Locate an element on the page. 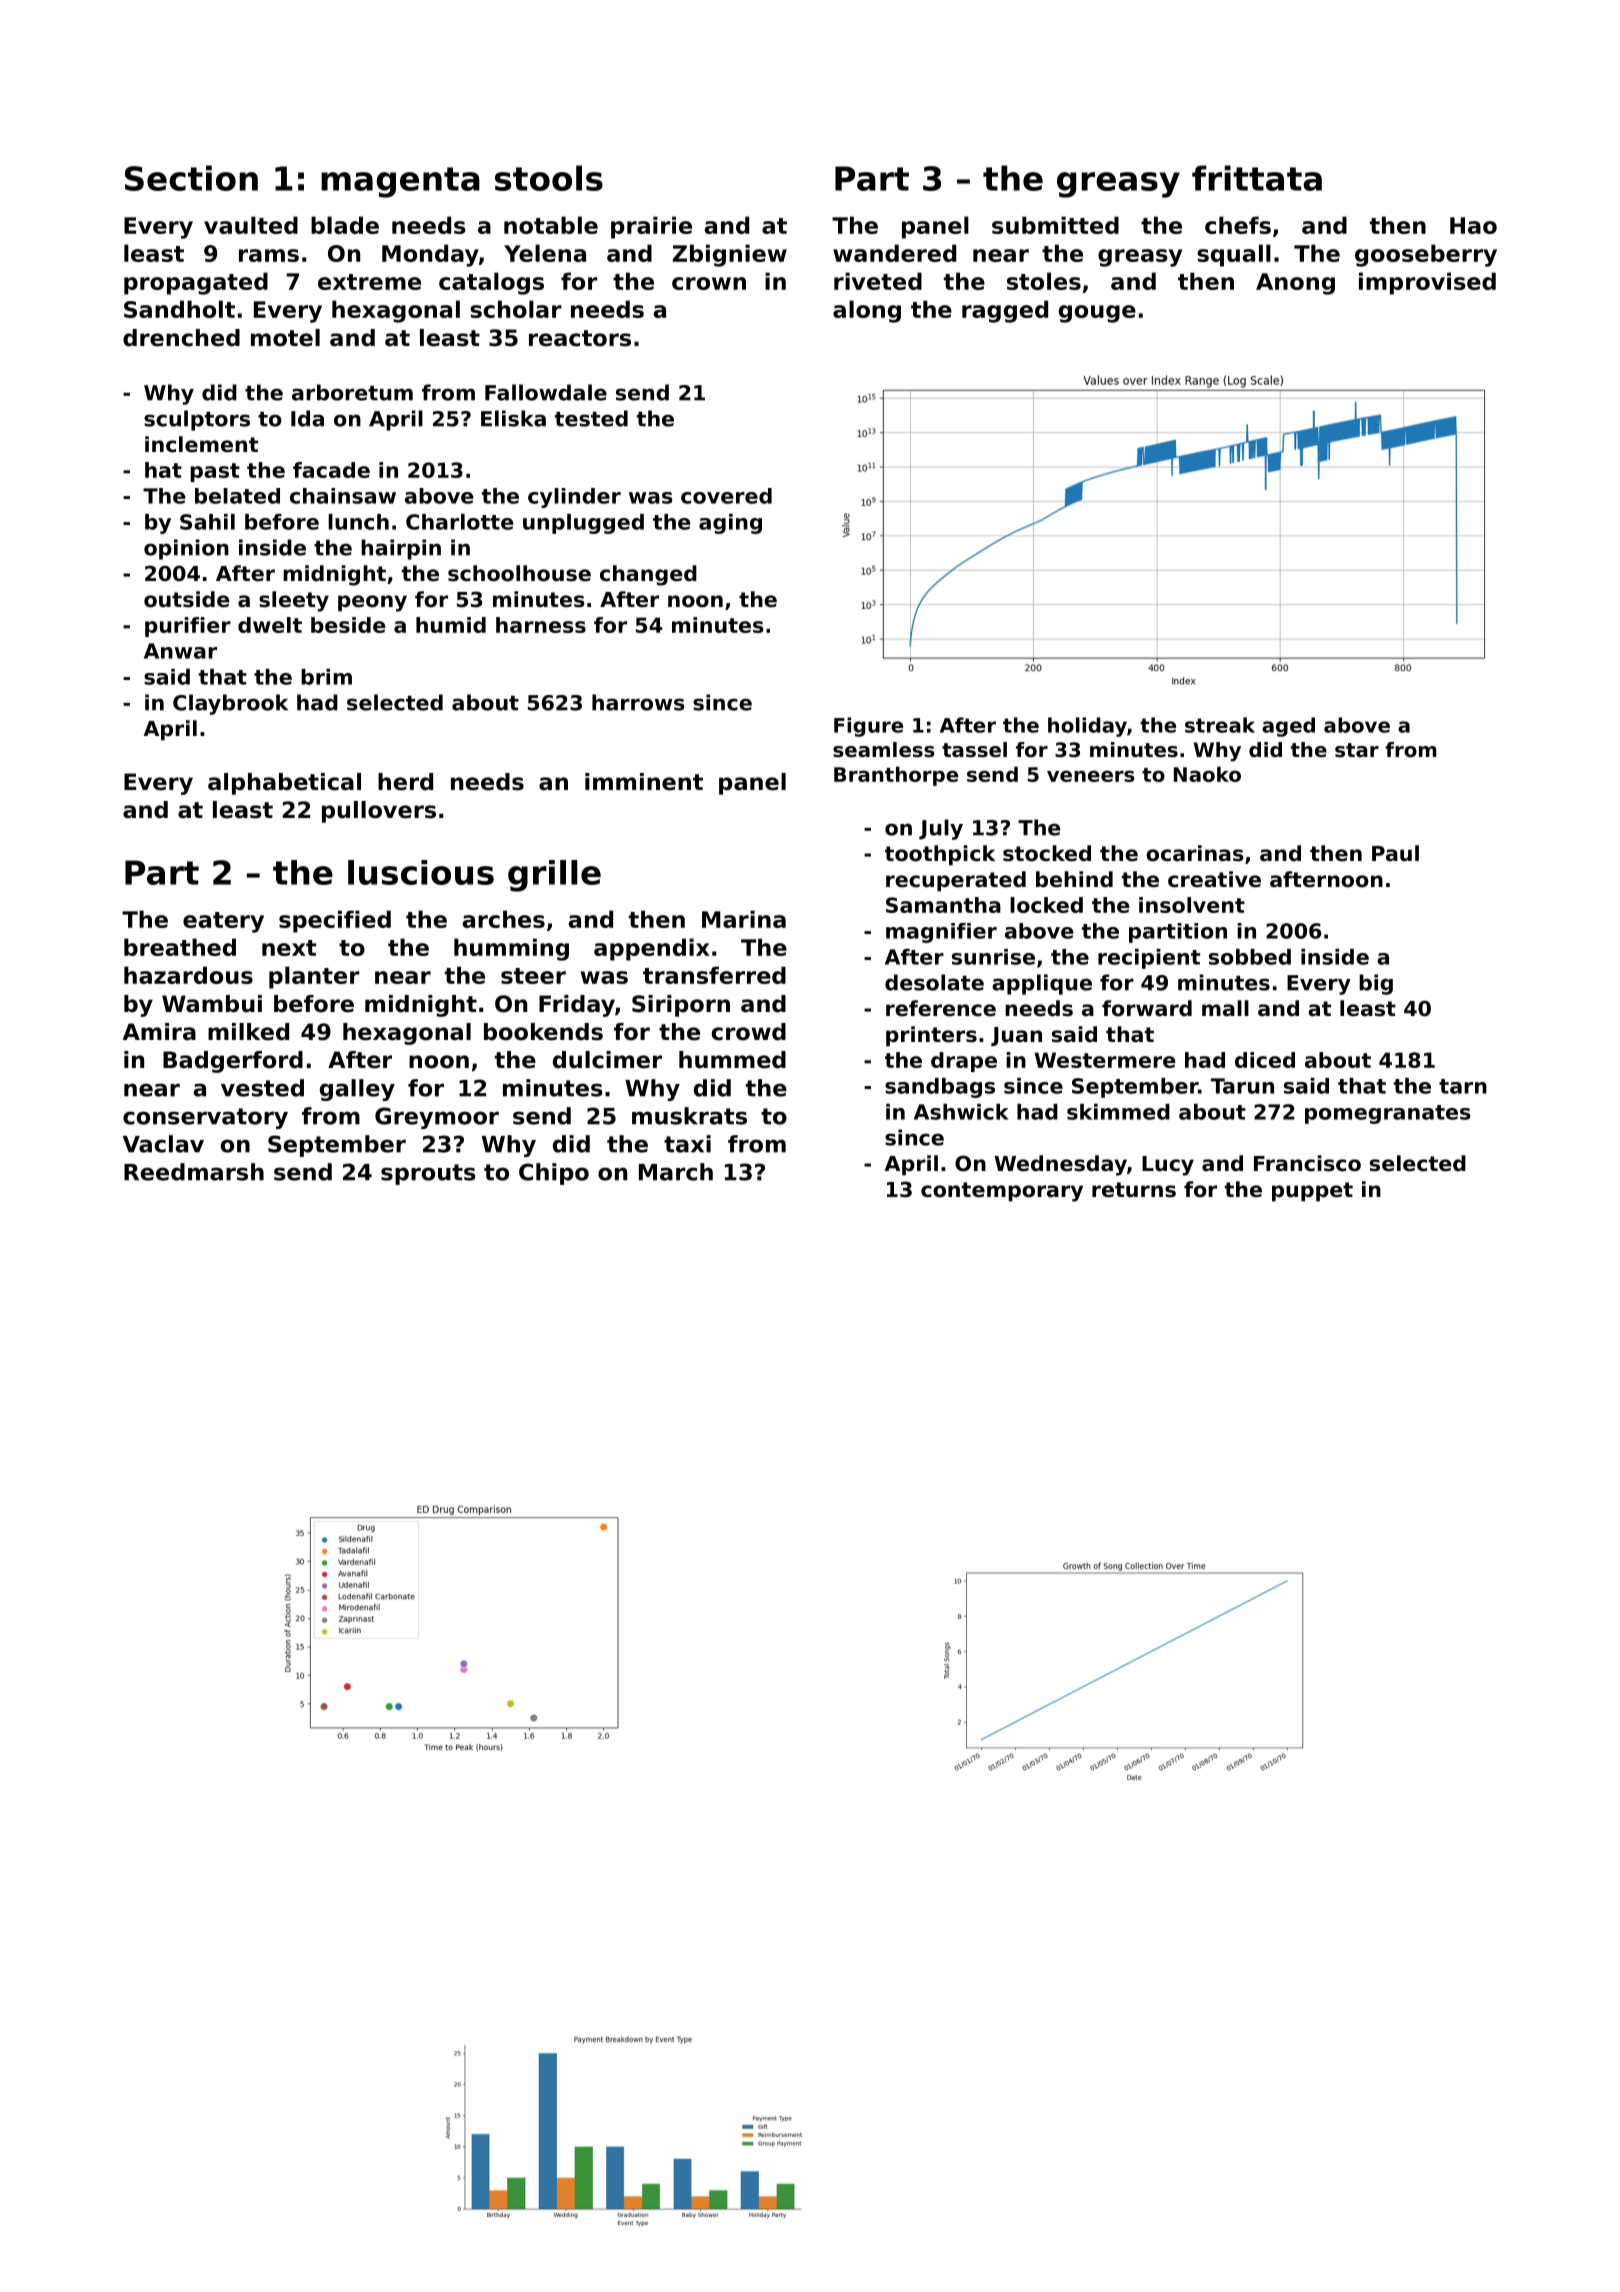  Francisco is located at coordinates (1307, 1163).
